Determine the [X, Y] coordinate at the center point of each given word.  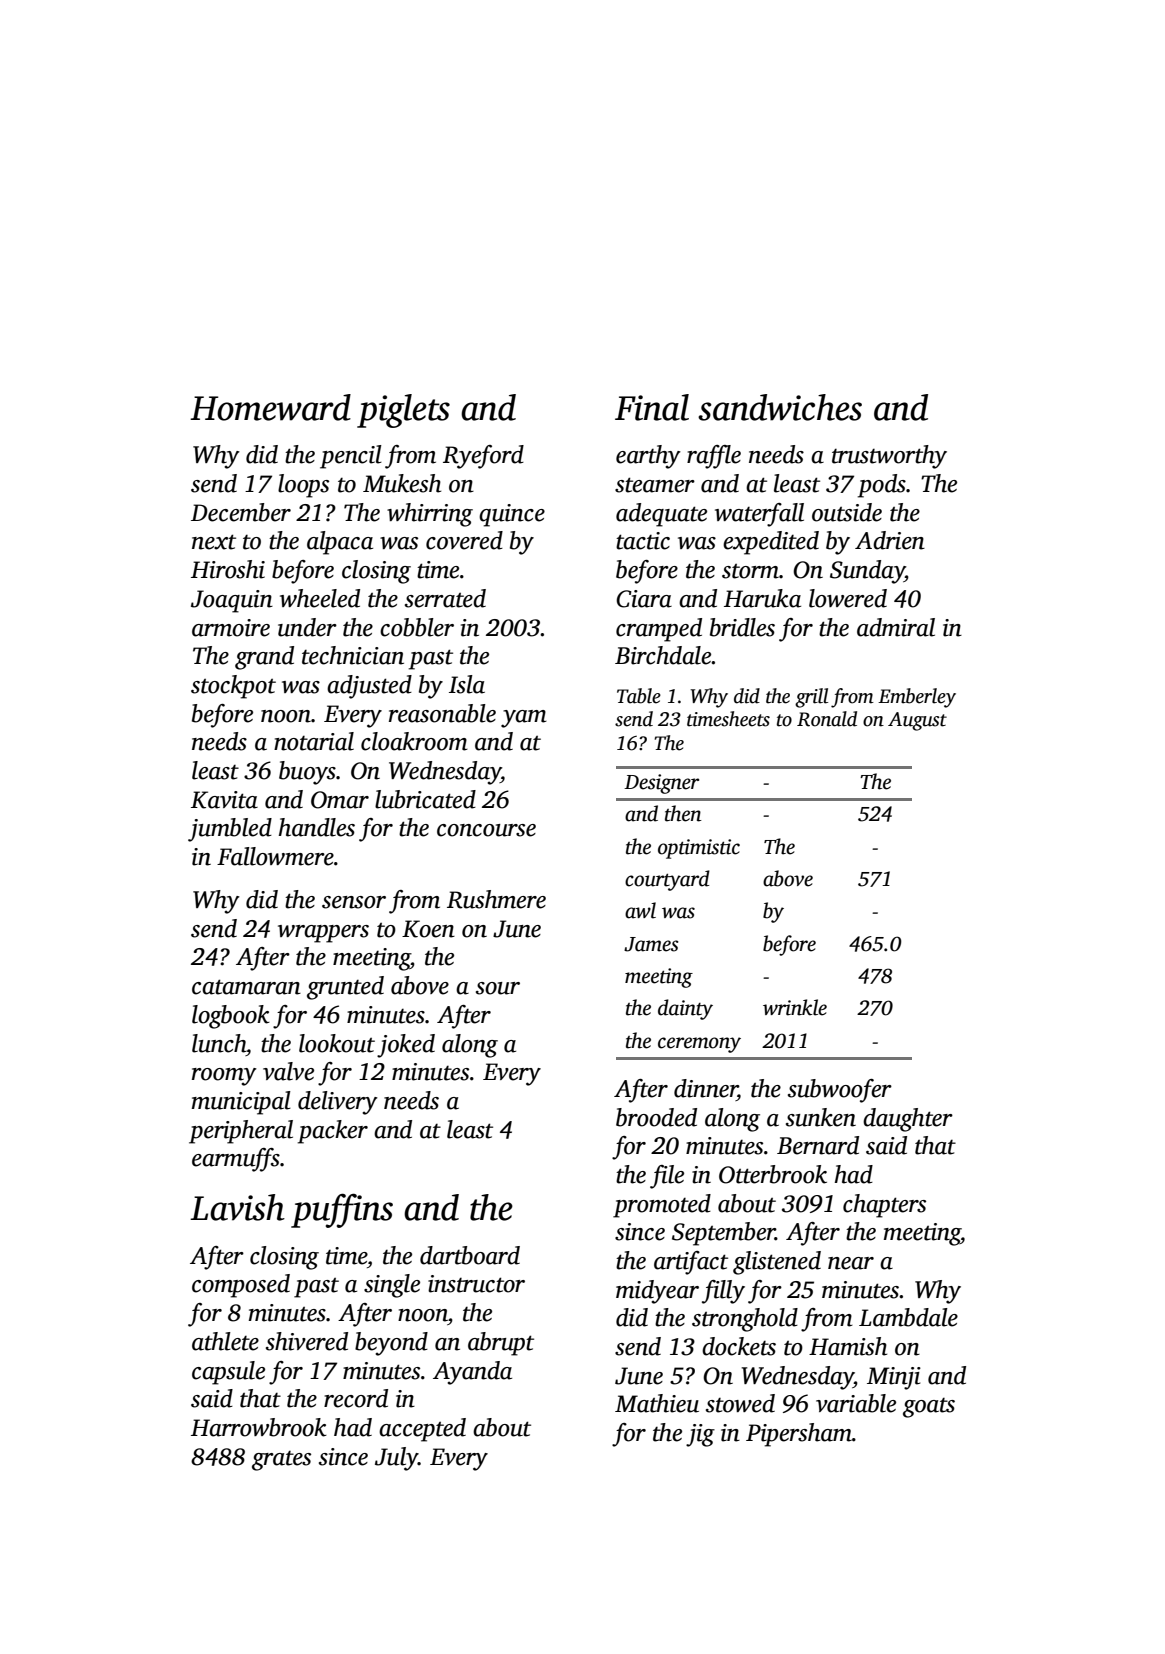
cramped [659, 630]
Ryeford [483, 457]
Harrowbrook [259, 1427]
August [917, 721]
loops [303, 486]
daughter [908, 1120]
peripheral [241, 1132]
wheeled [320, 598]
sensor [354, 902]
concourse [486, 830]
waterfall [759, 515]
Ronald [827, 719]
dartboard [470, 1255]
